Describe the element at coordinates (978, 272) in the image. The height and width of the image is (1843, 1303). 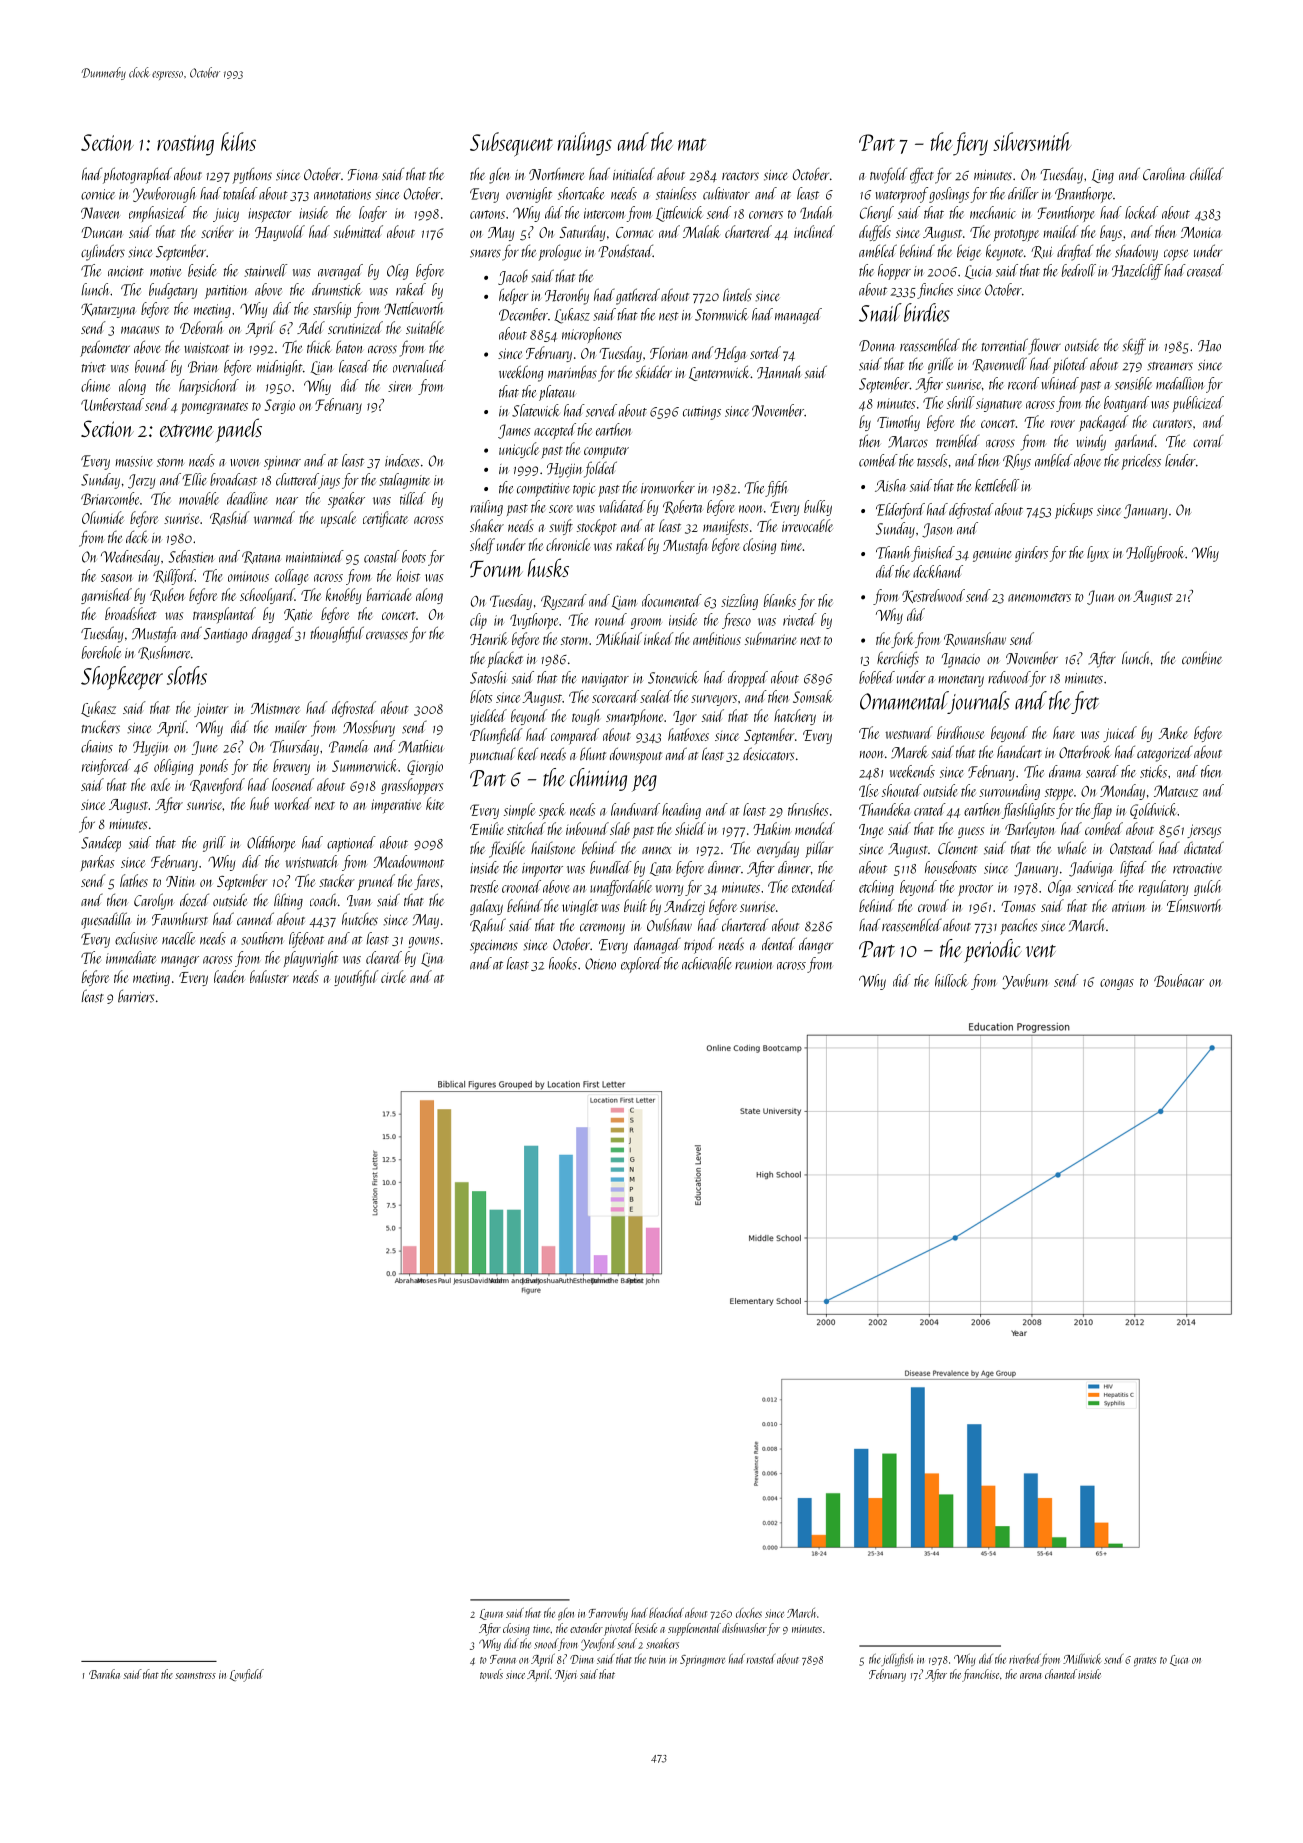
I see `Lucia` at that location.
